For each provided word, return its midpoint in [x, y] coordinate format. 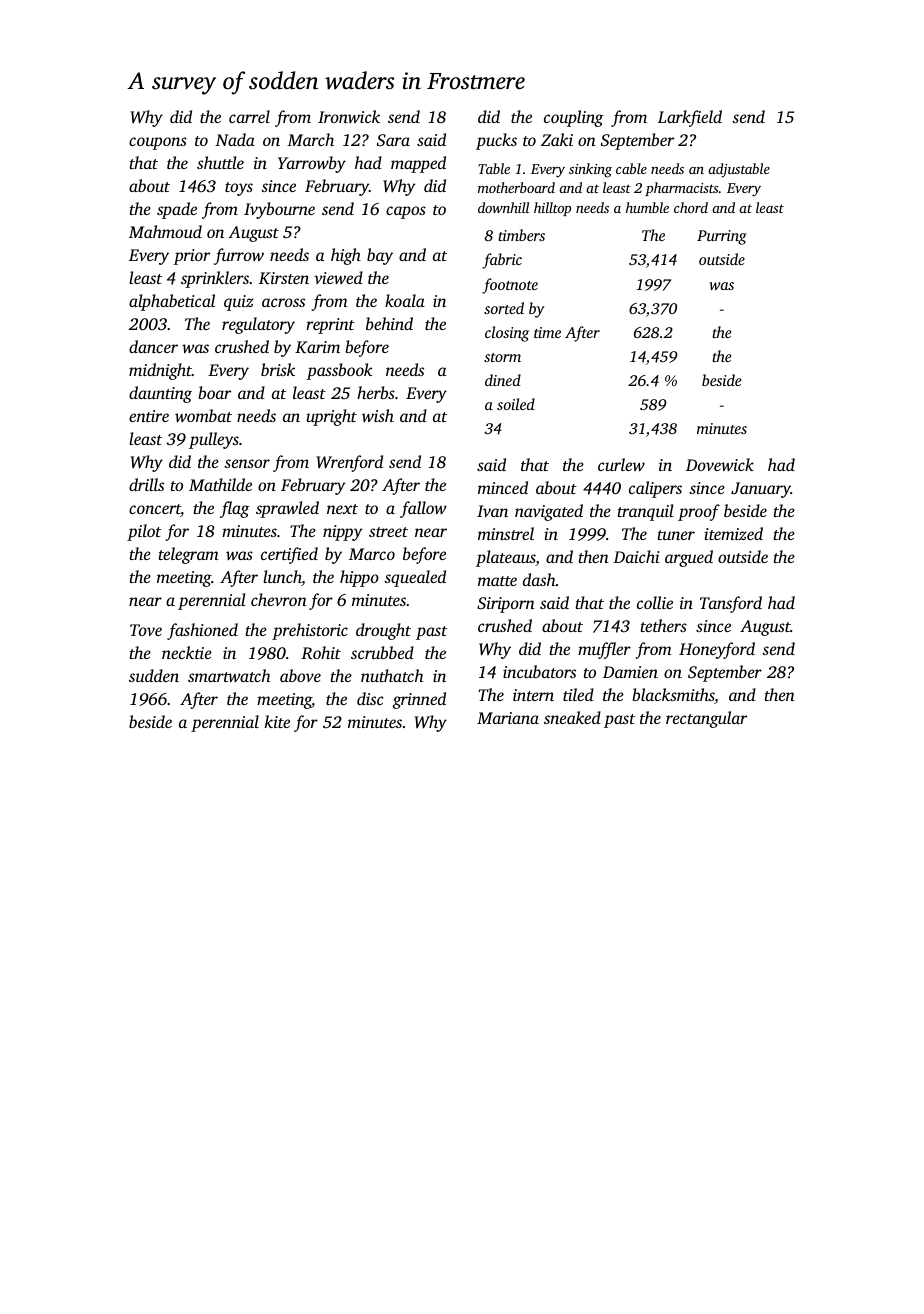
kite [277, 721]
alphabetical [172, 302]
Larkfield [690, 118]
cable [631, 168]
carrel [249, 116]
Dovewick [720, 464]
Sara [393, 140]
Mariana [508, 718]
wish [378, 415]
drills [146, 484]
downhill [503, 207]
